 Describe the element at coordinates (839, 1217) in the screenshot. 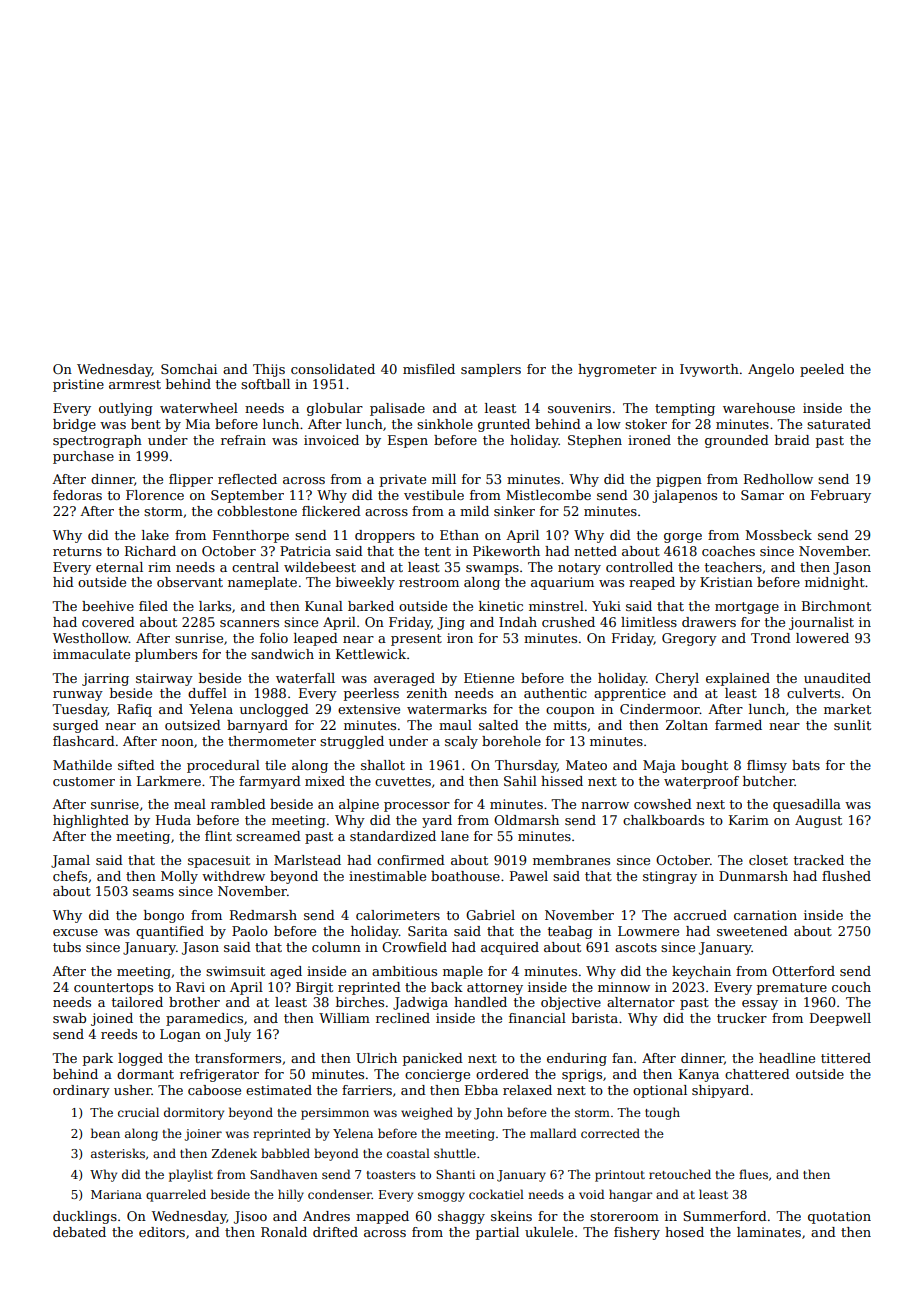

I see `quotation` at that location.
